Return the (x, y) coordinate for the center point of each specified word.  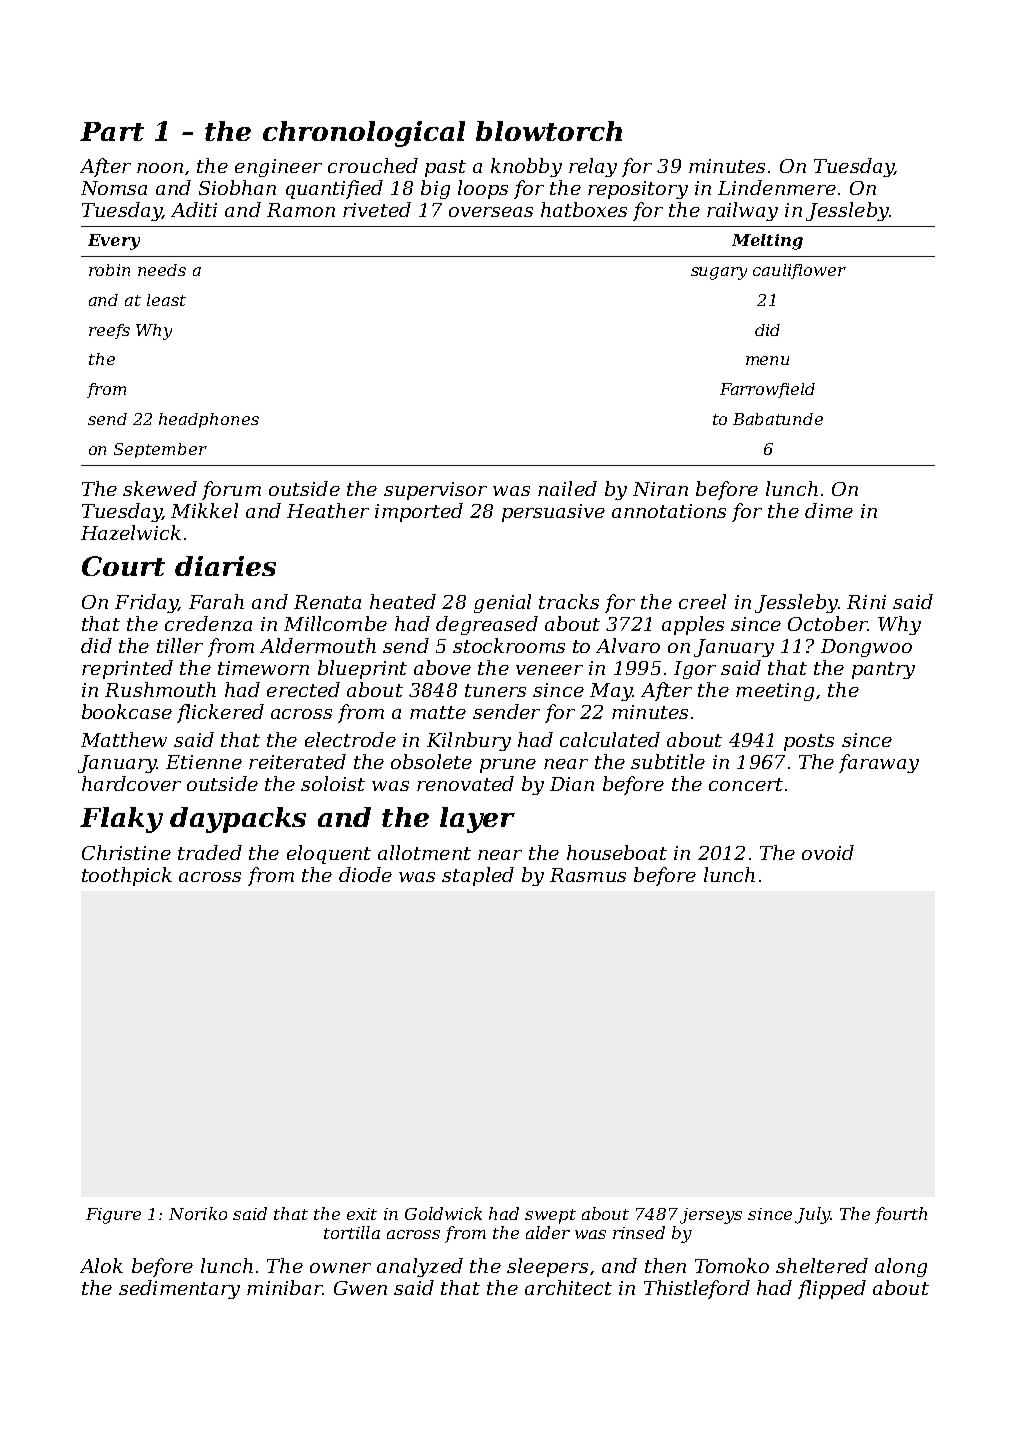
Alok (101, 1265)
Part (112, 131)
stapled (478, 876)
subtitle (668, 761)
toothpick (127, 876)
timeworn (263, 668)
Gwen (360, 1288)
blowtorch (549, 131)
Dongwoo (866, 648)
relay (593, 167)
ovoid (828, 852)
